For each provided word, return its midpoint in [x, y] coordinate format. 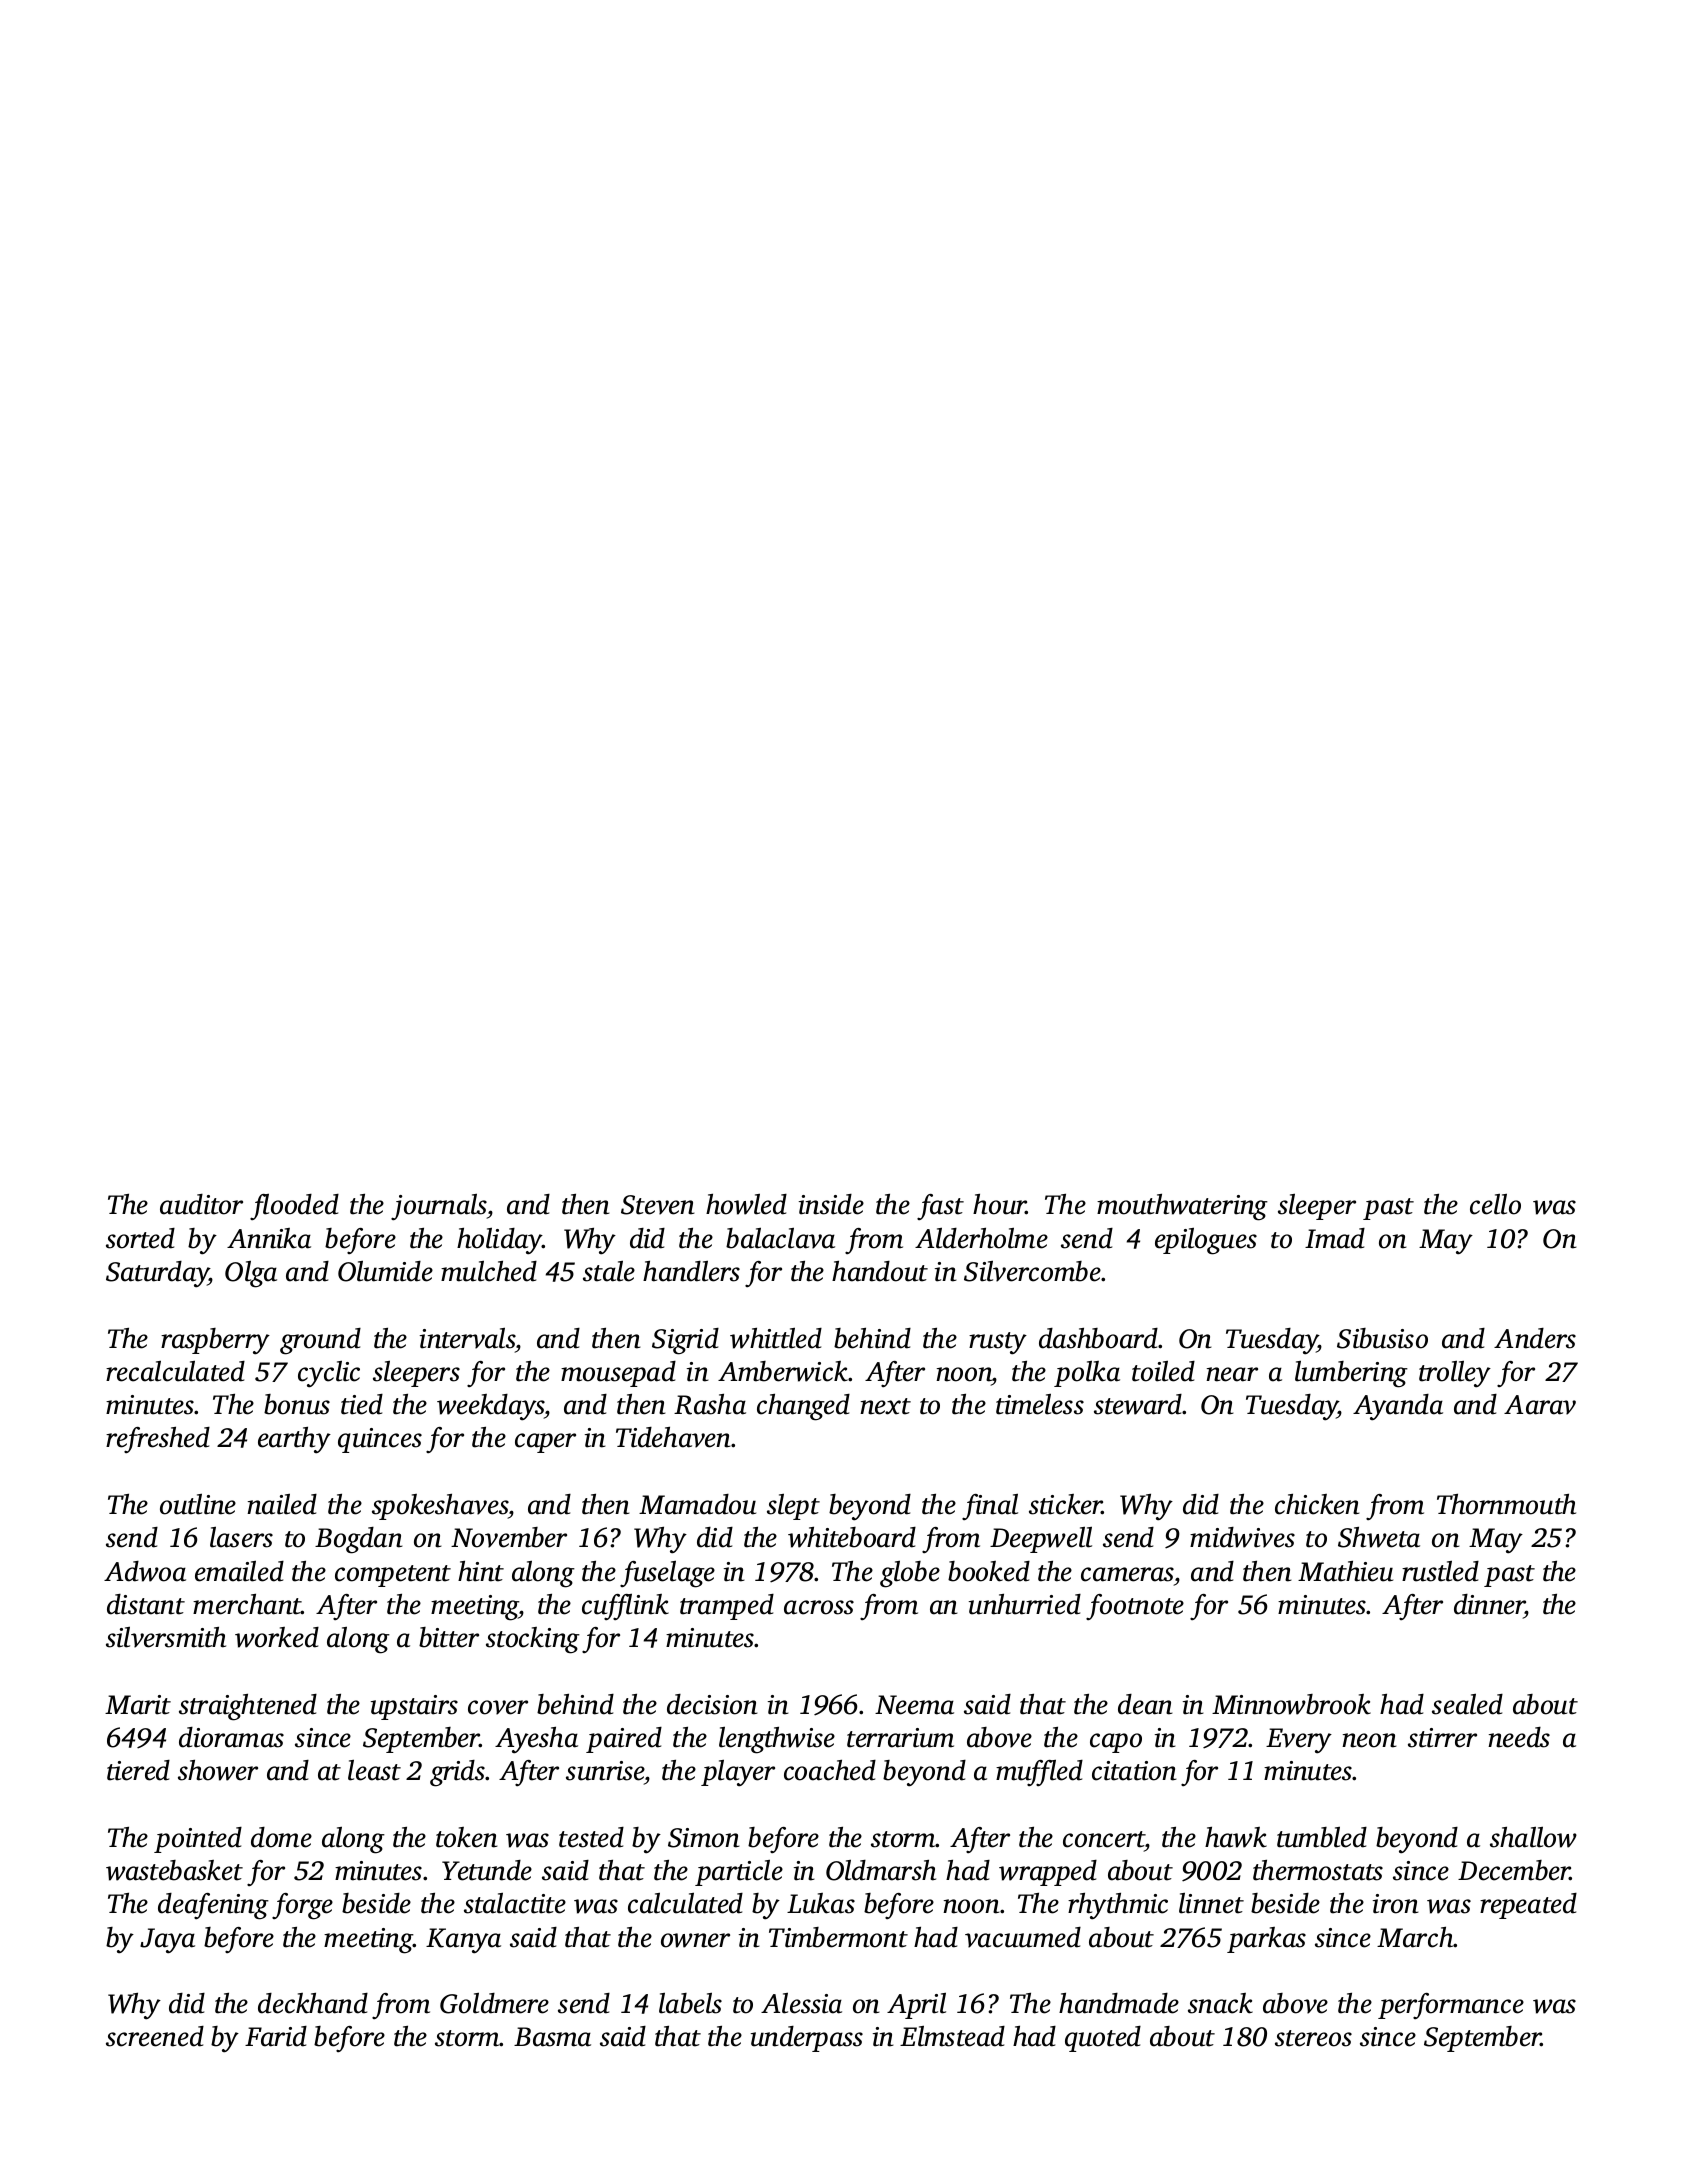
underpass [807, 2039]
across [819, 1607]
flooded [294, 1207]
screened [155, 2036]
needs [1519, 1737]
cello [1495, 1204]
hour [1000, 1204]
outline [198, 1504]
